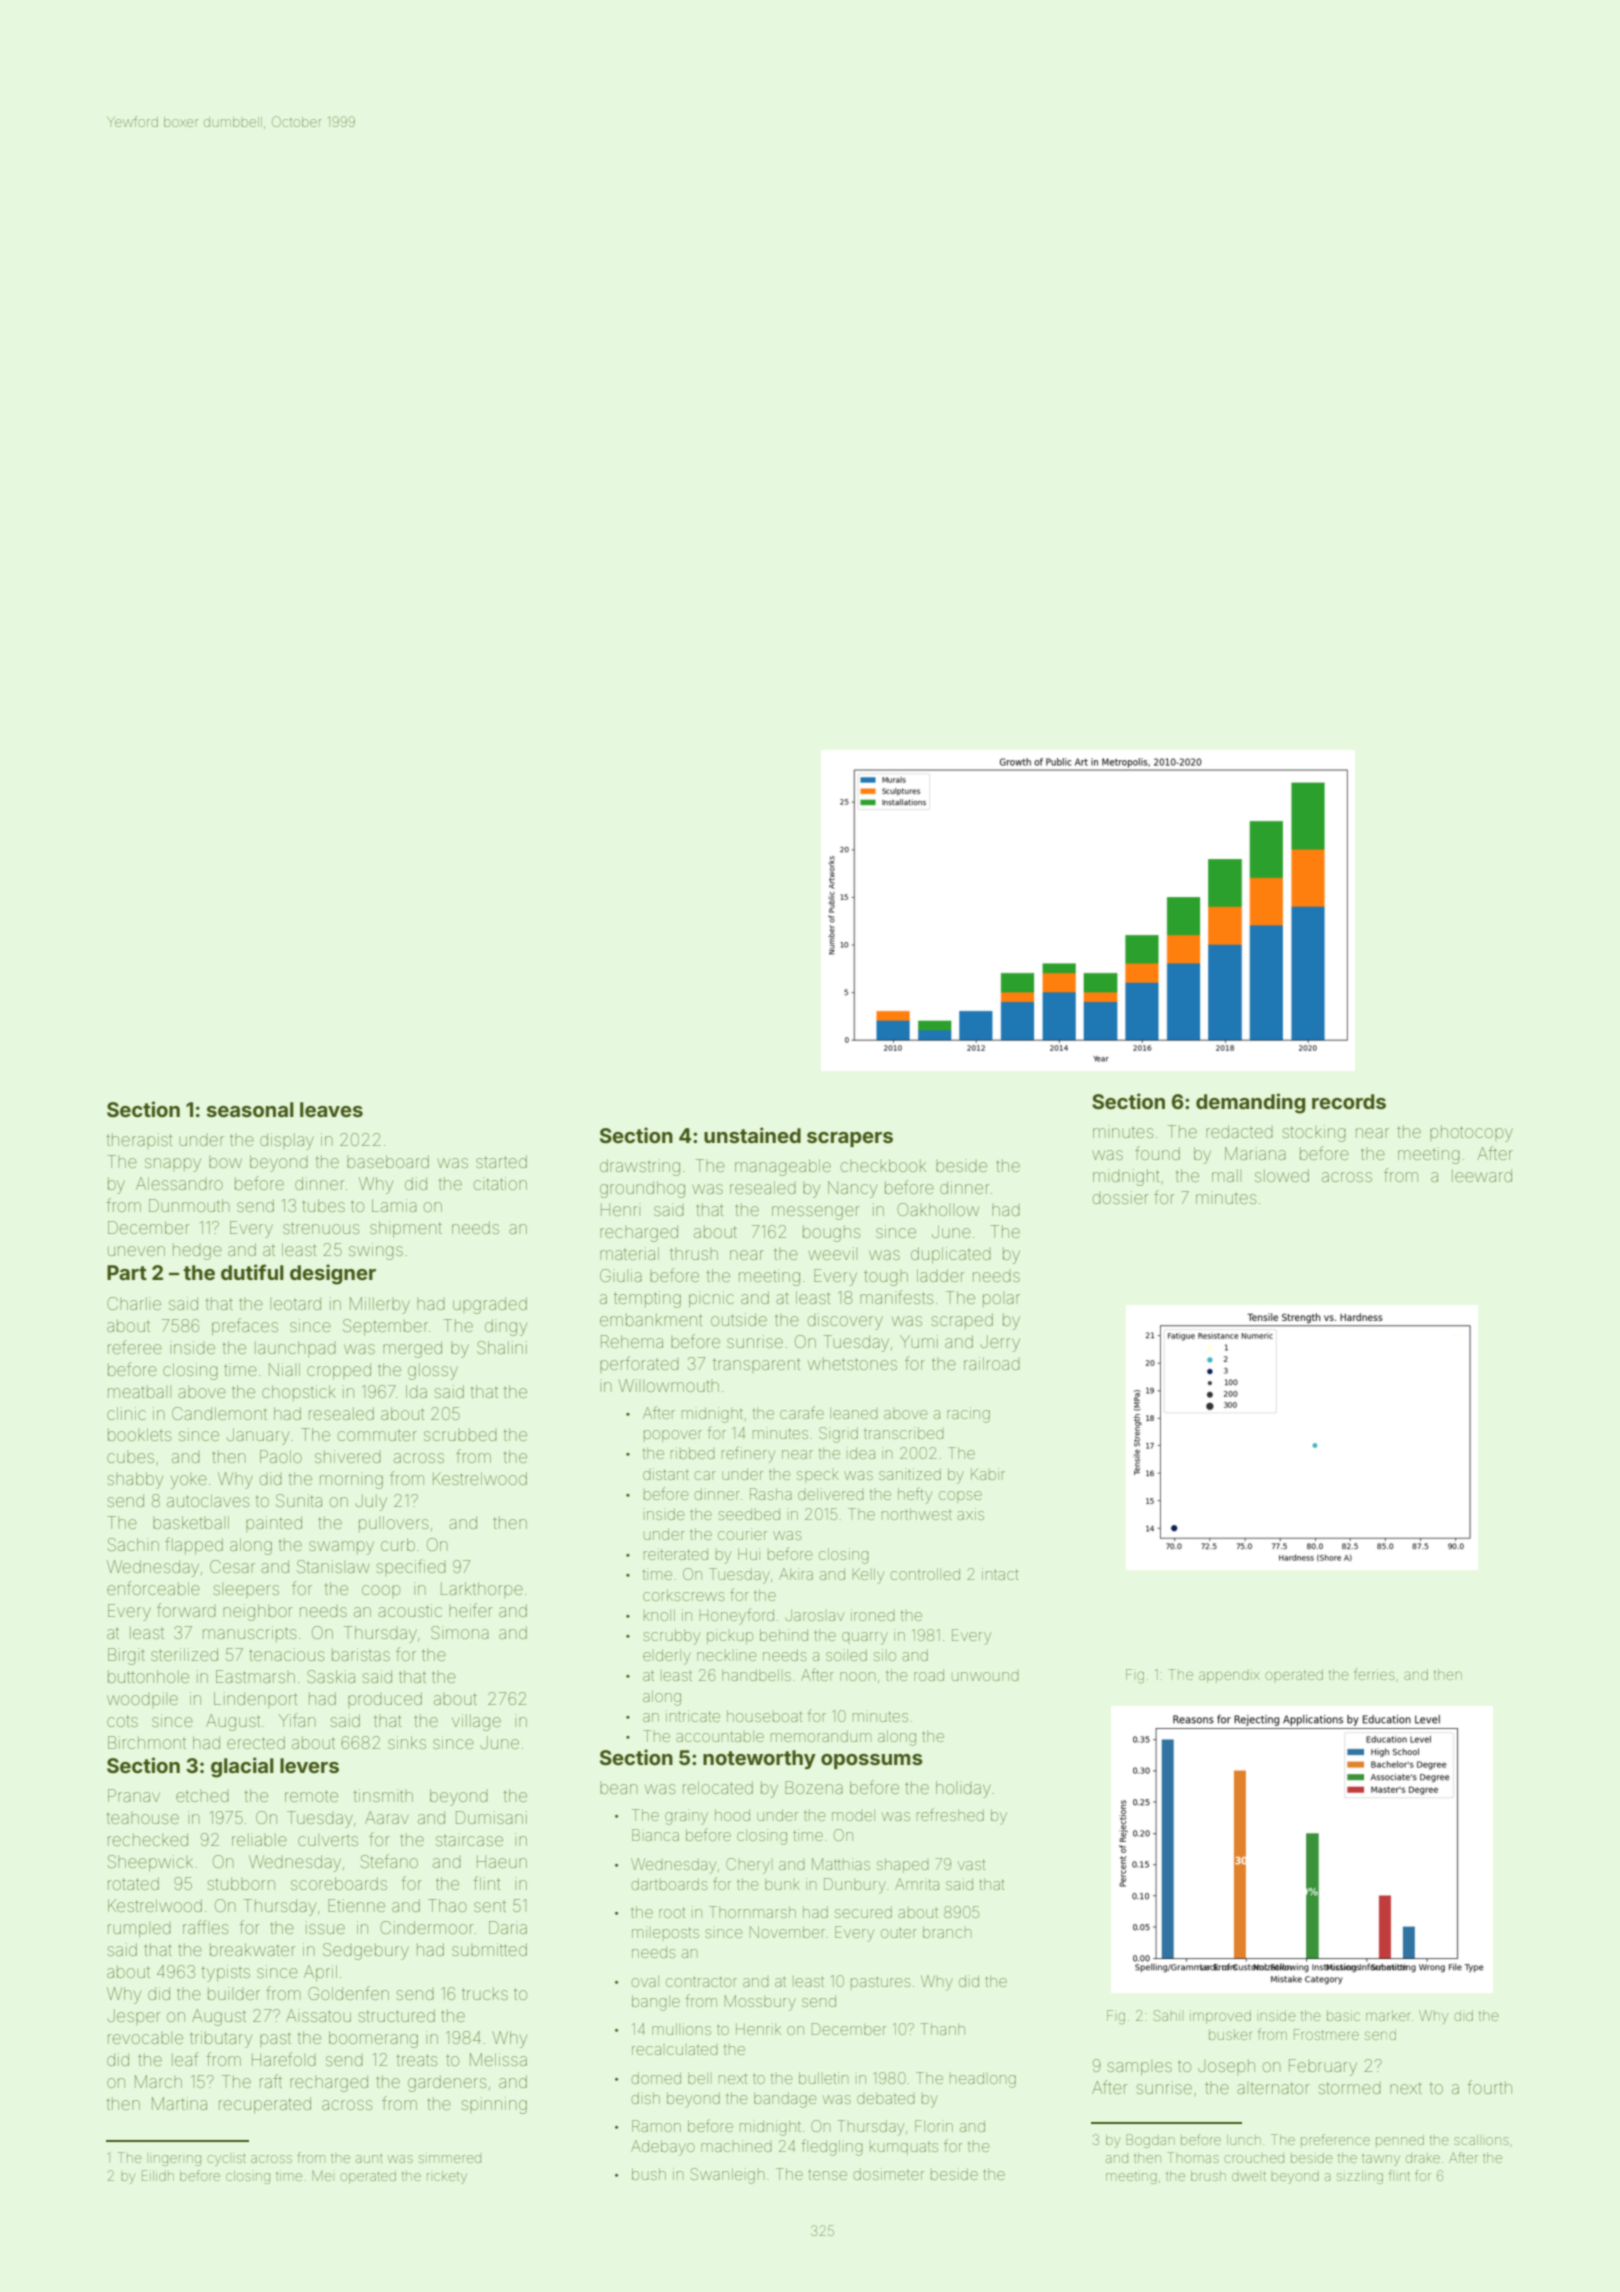 This screenshot has height=2292, width=1620. I want to click on Eilidh, so click(158, 2175).
